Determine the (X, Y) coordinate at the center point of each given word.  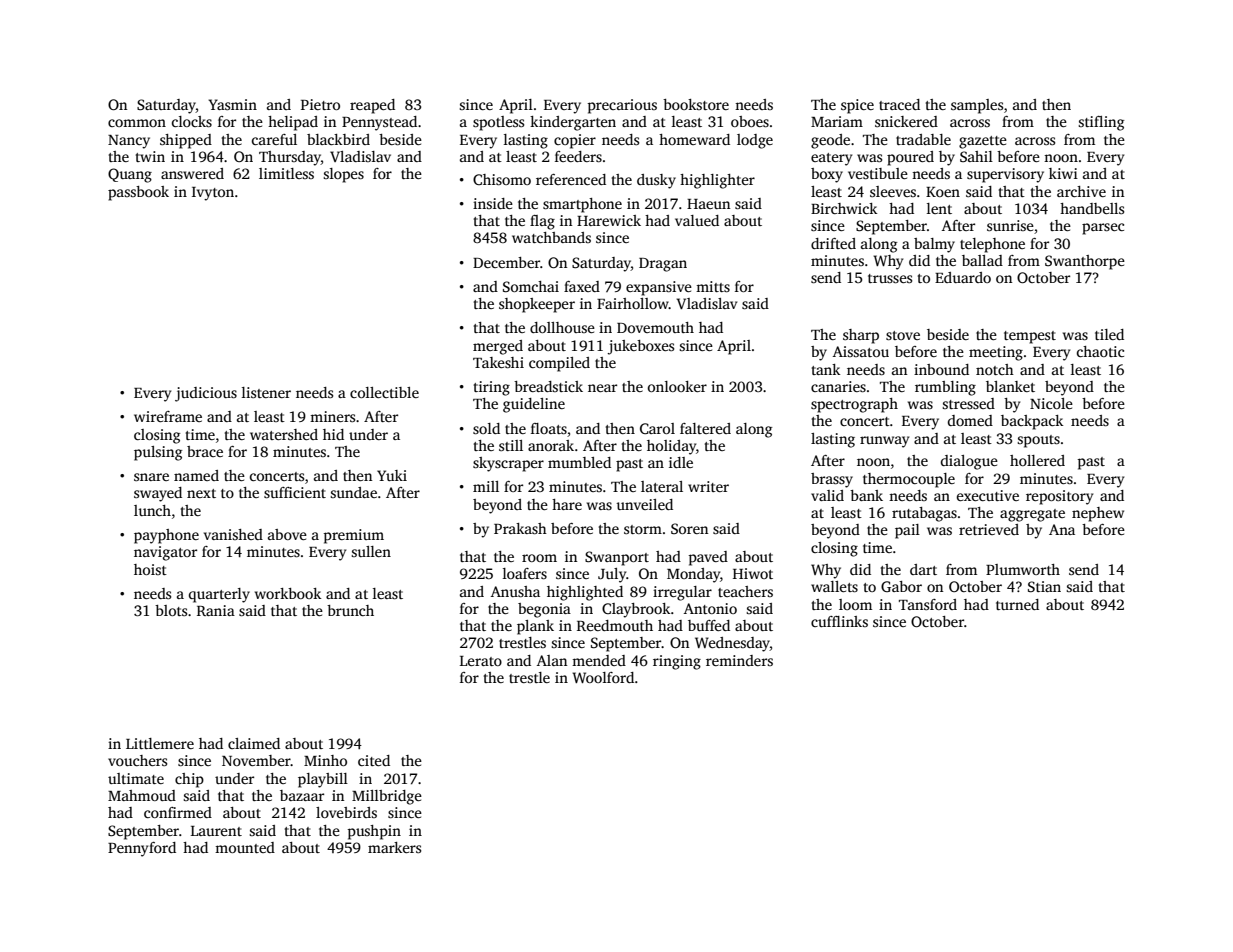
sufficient (295, 492)
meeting (996, 353)
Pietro (320, 104)
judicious (206, 394)
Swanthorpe (1085, 262)
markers (394, 847)
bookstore (696, 104)
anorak (551, 445)
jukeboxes (641, 347)
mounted (245, 847)
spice (857, 106)
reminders (739, 660)
